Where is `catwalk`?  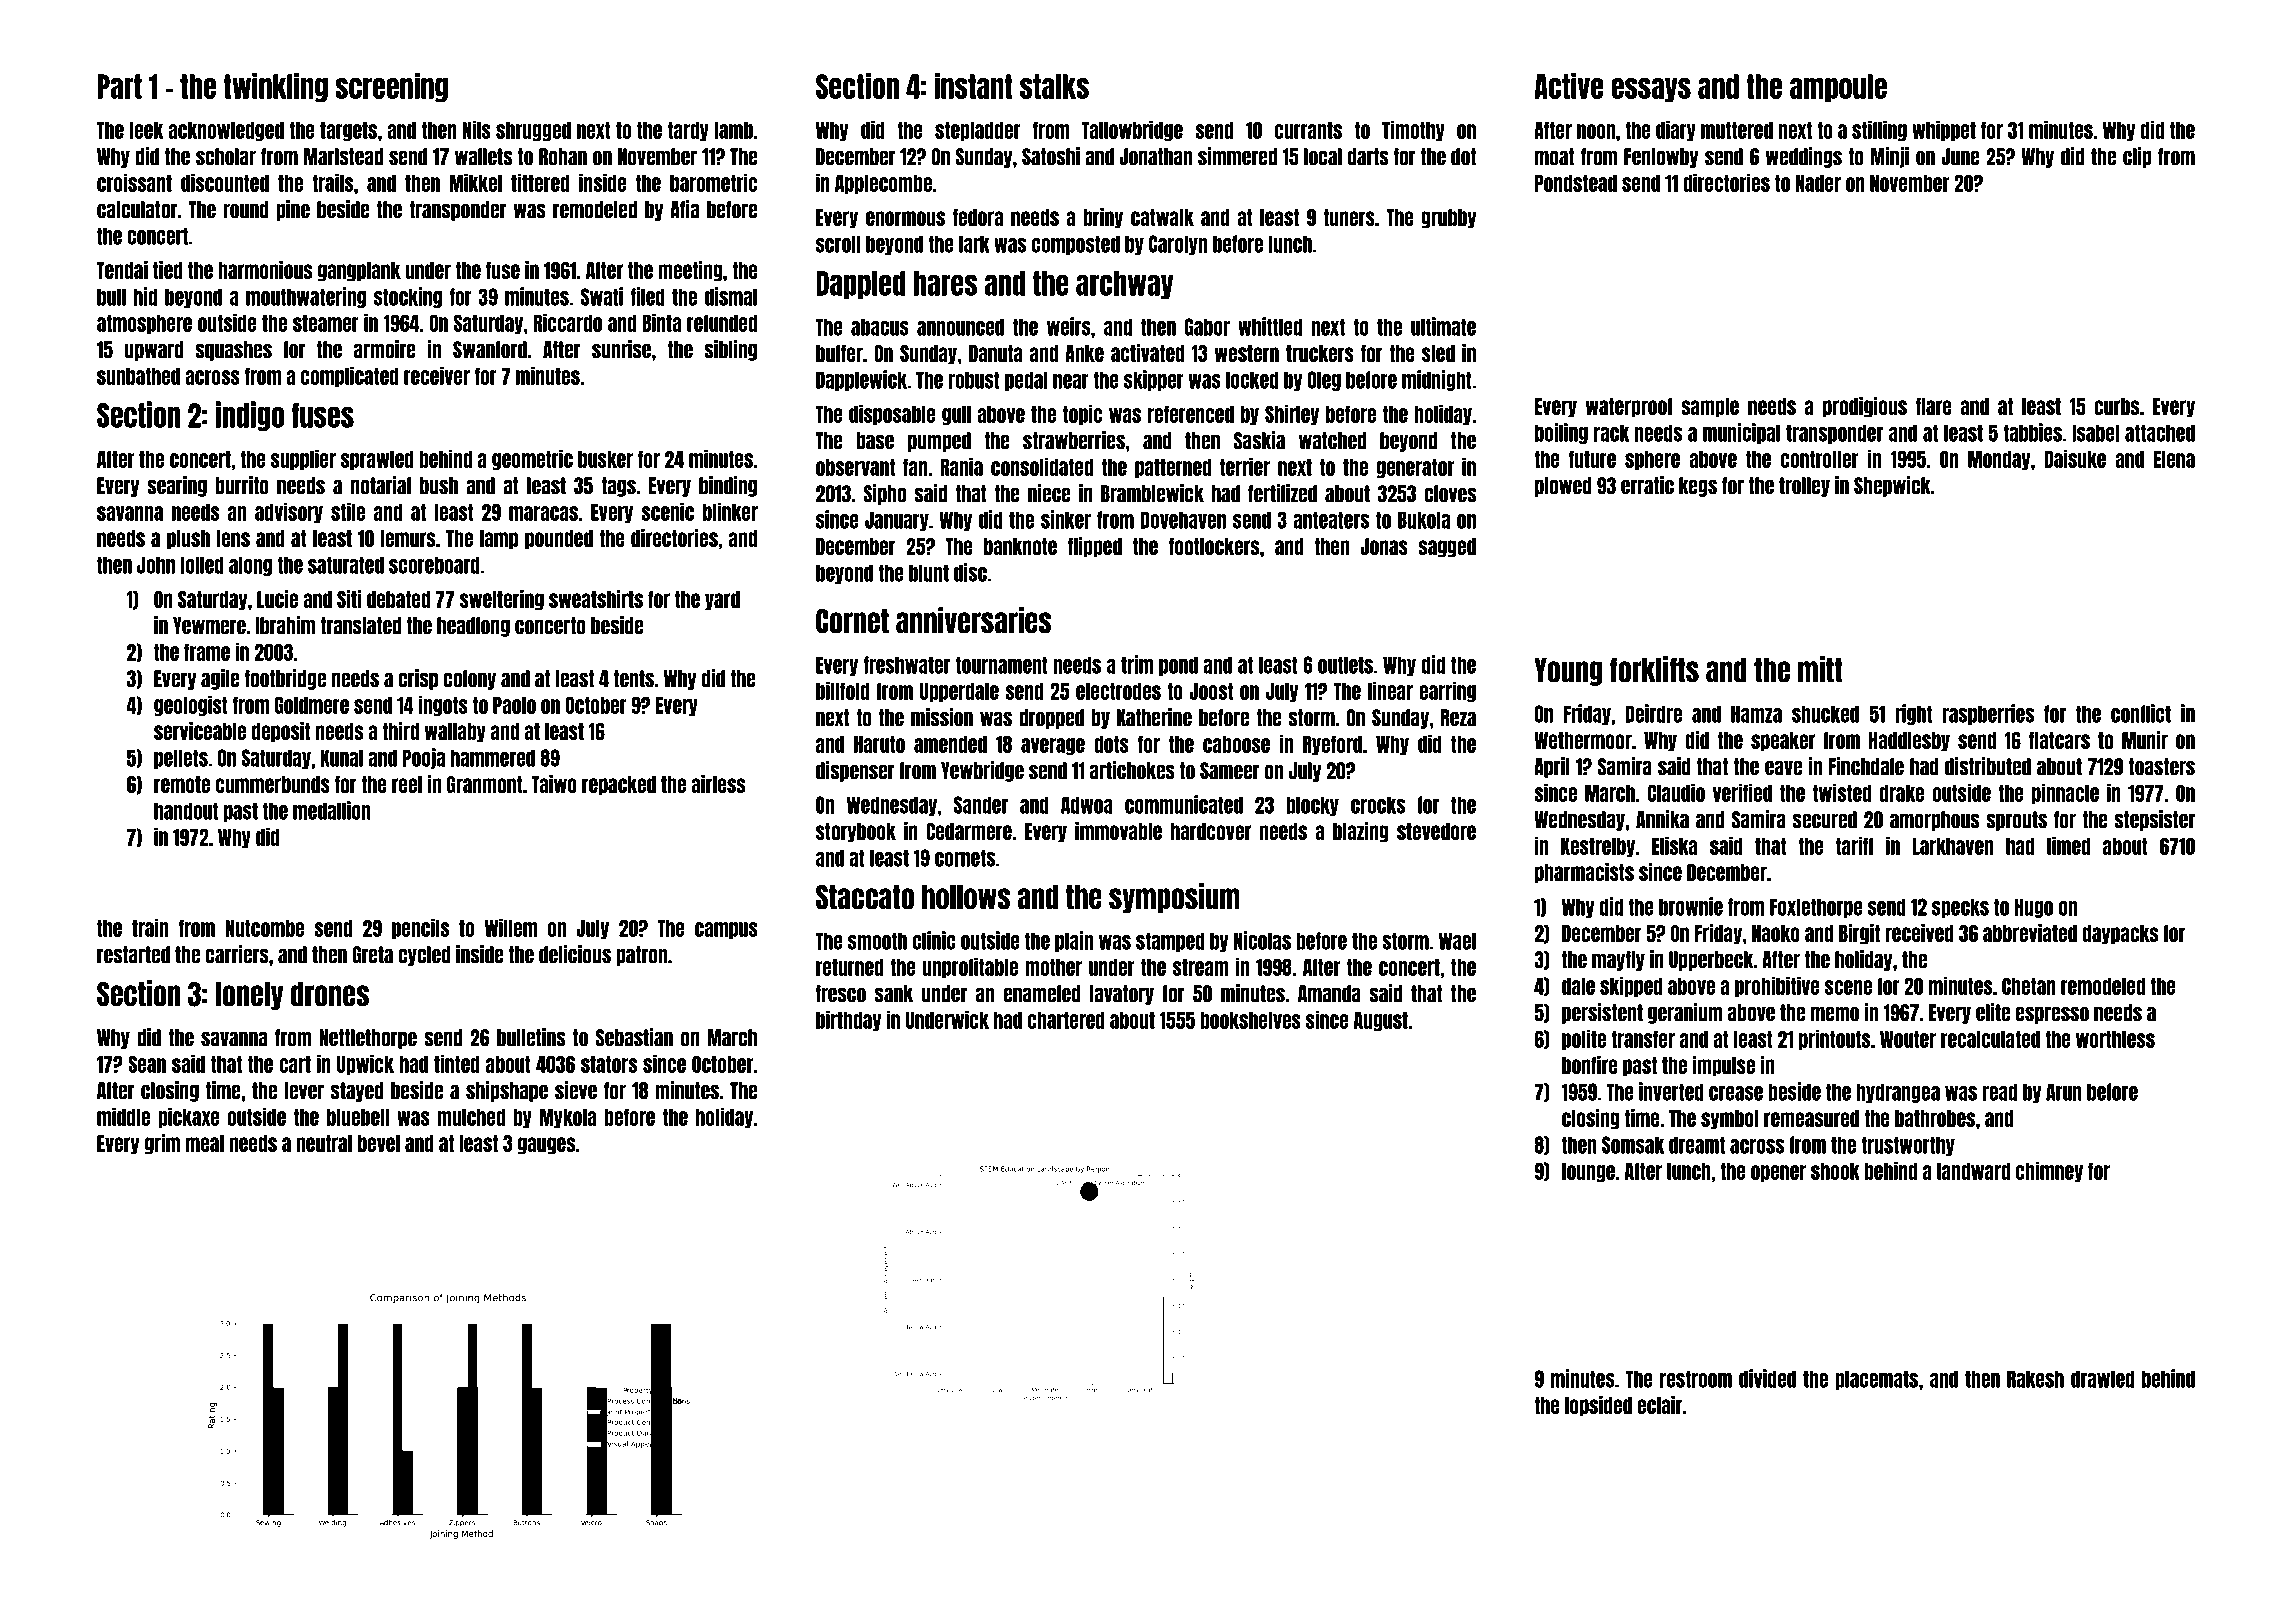
catwalk is located at coordinates (1162, 217).
